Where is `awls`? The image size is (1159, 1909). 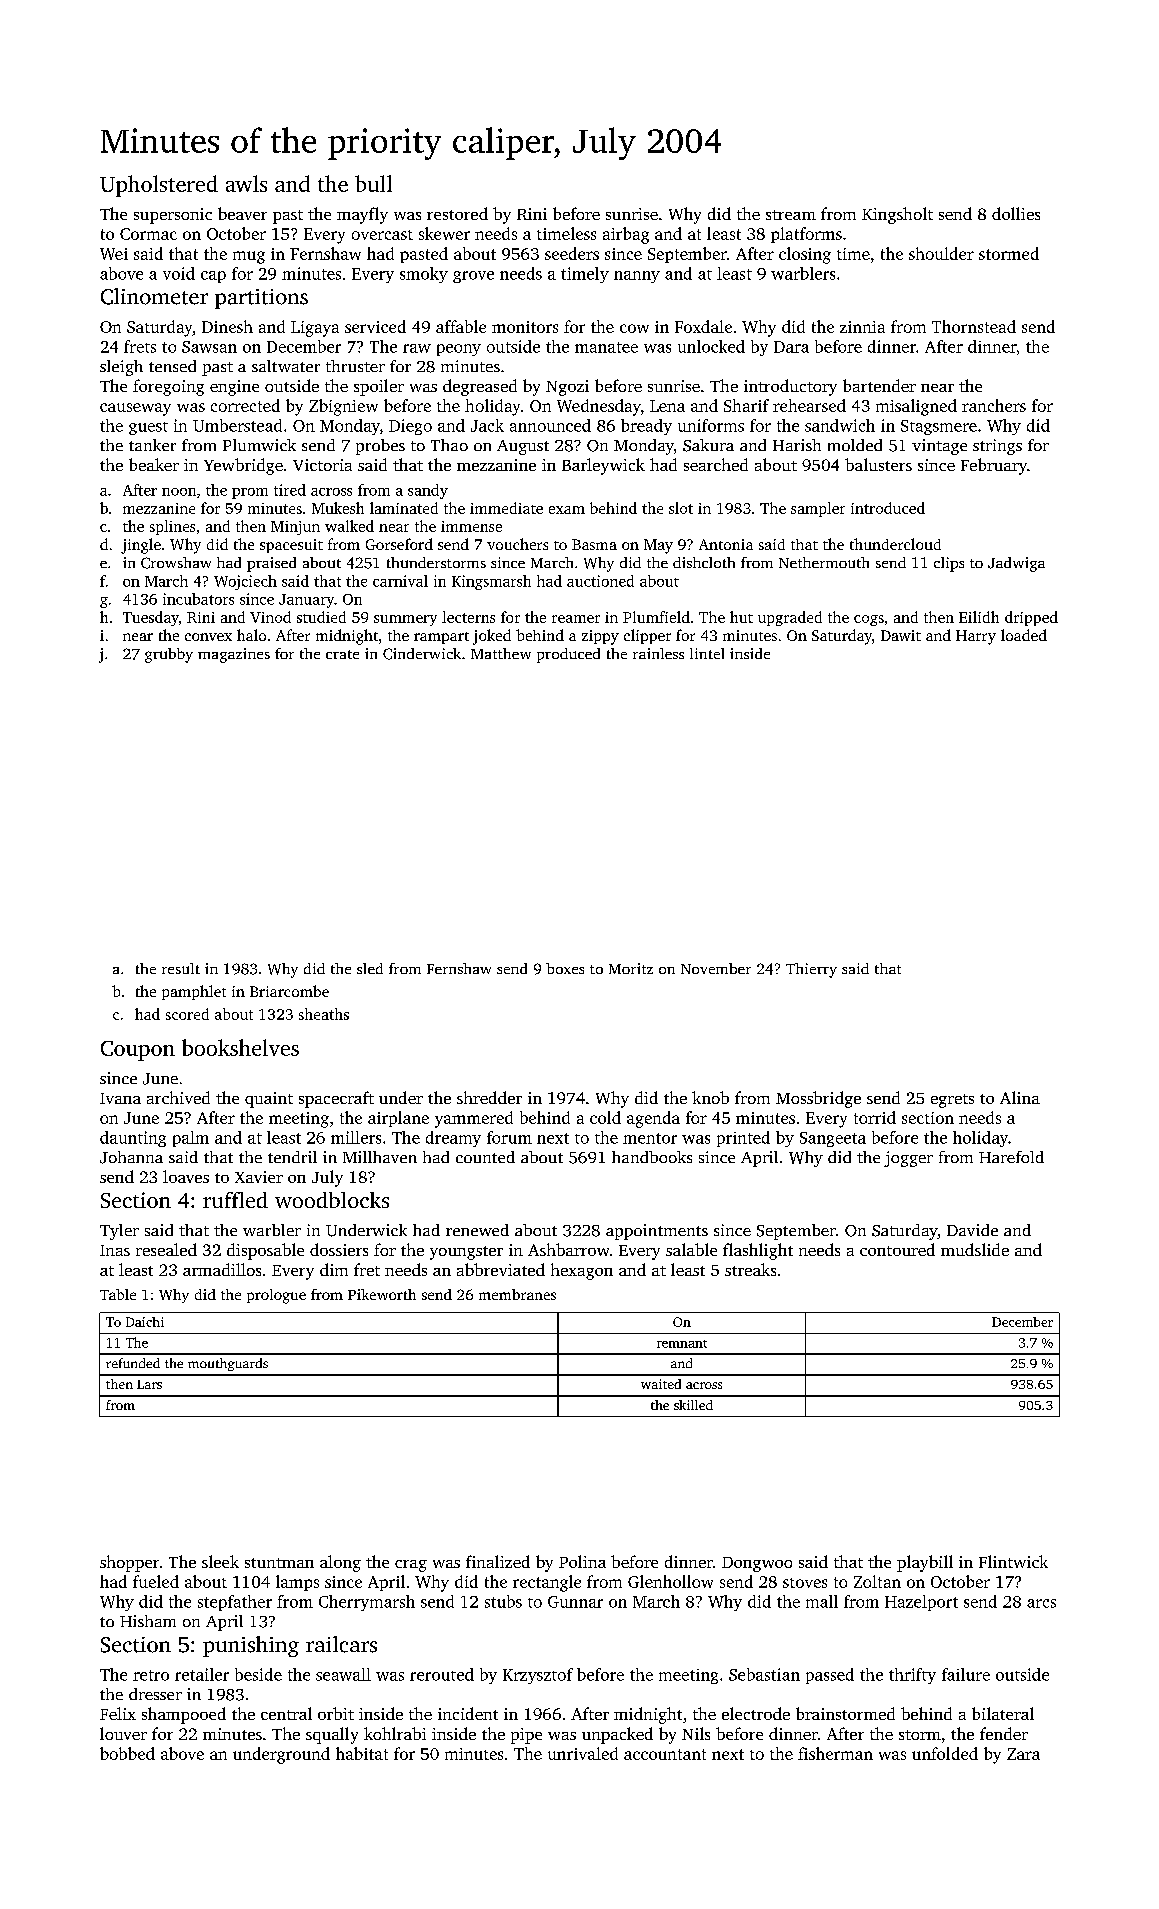 awls is located at coordinates (246, 183).
